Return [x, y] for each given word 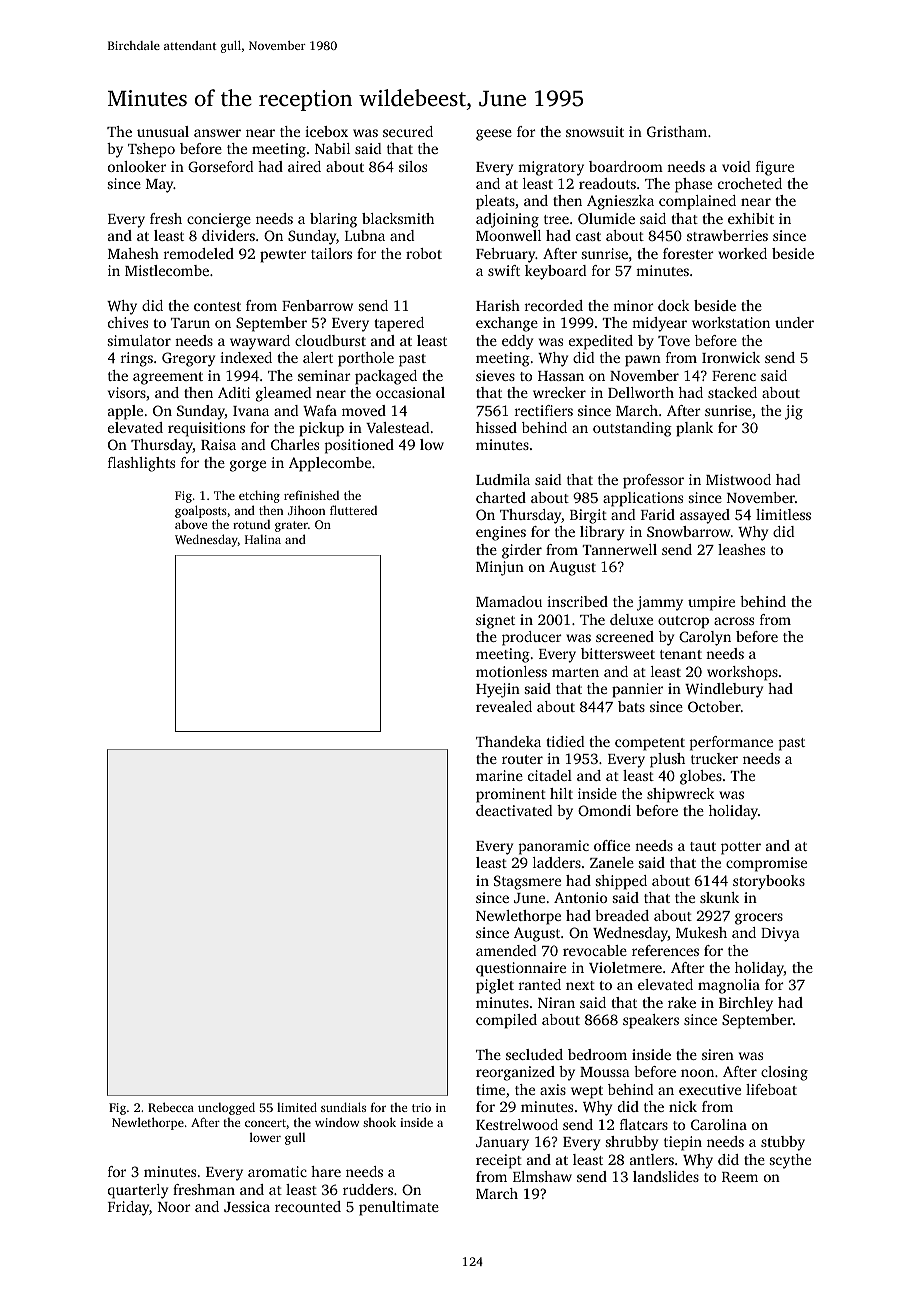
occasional [410, 392]
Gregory [188, 359]
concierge [219, 220]
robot [424, 253]
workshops [742, 673]
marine [499, 775]
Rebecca [171, 1107]
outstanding [632, 429]
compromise [766, 864]
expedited [601, 342]
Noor [174, 1207]
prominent [511, 795]
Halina [263, 539]
